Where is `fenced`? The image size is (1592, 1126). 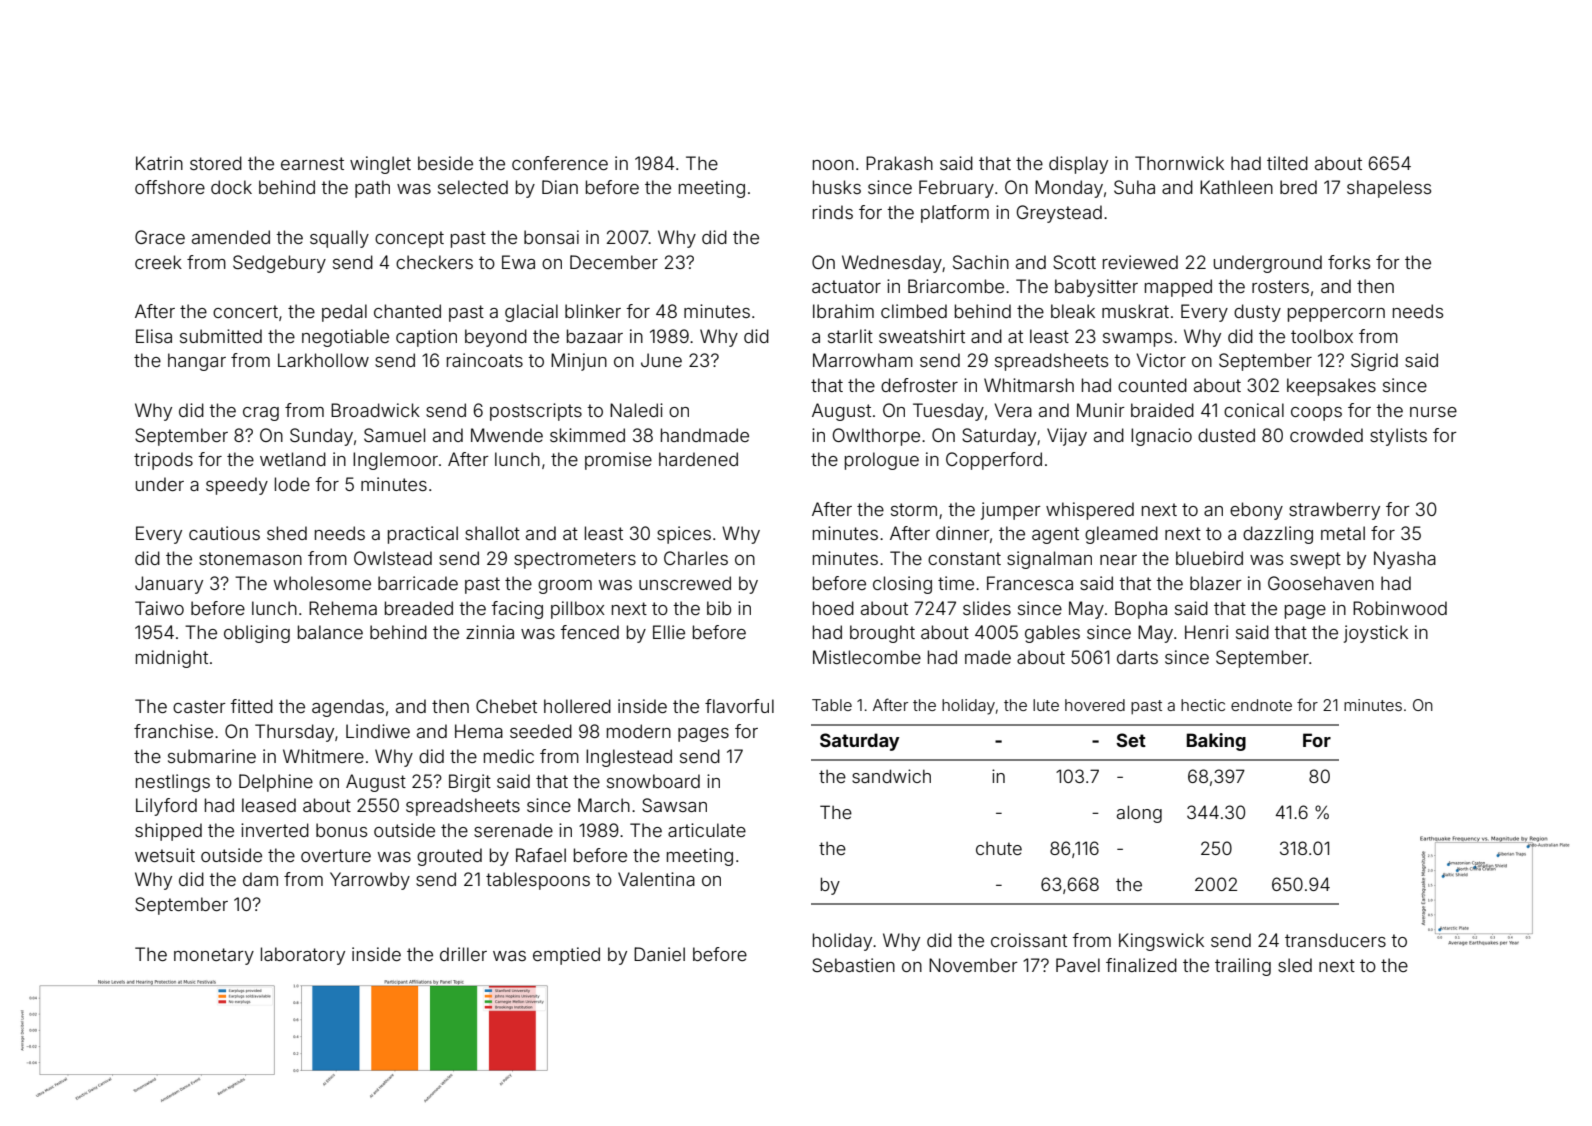
fenced is located at coordinates (589, 632).
